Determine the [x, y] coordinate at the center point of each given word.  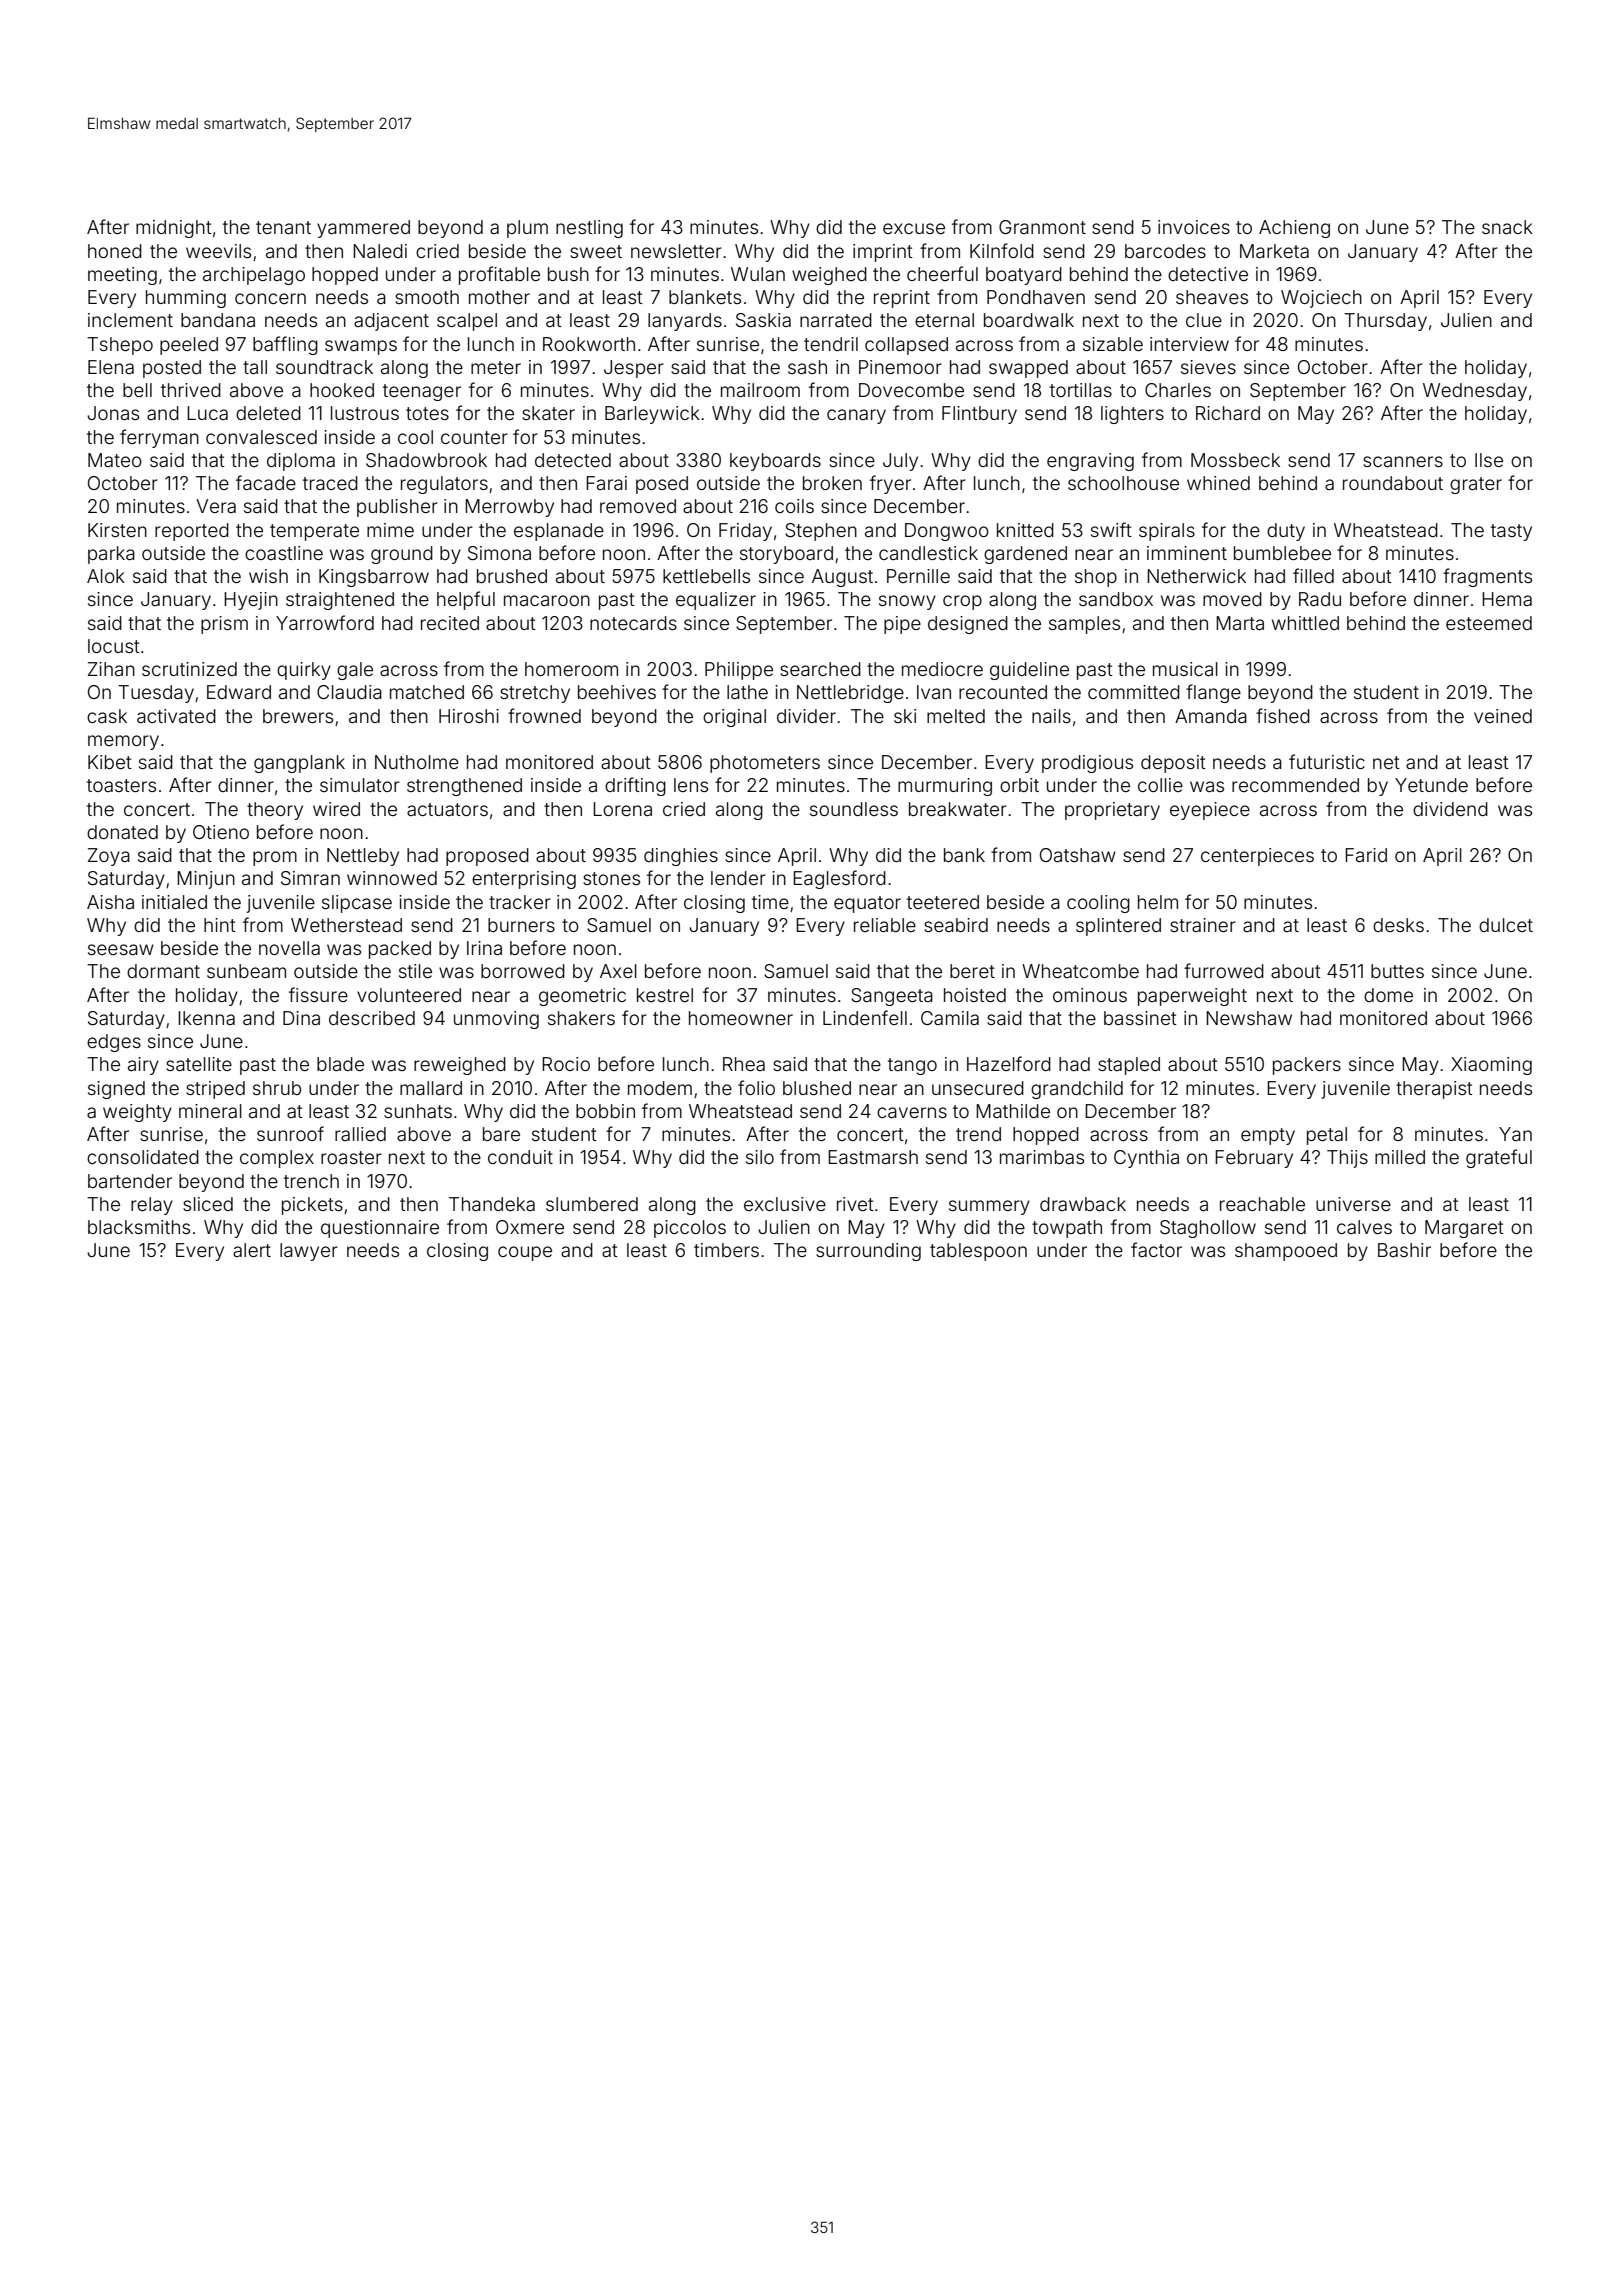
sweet [596, 251]
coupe [525, 1253]
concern [270, 298]
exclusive [785, 1204]
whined [1218, 483]
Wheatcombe [1080, 971]
